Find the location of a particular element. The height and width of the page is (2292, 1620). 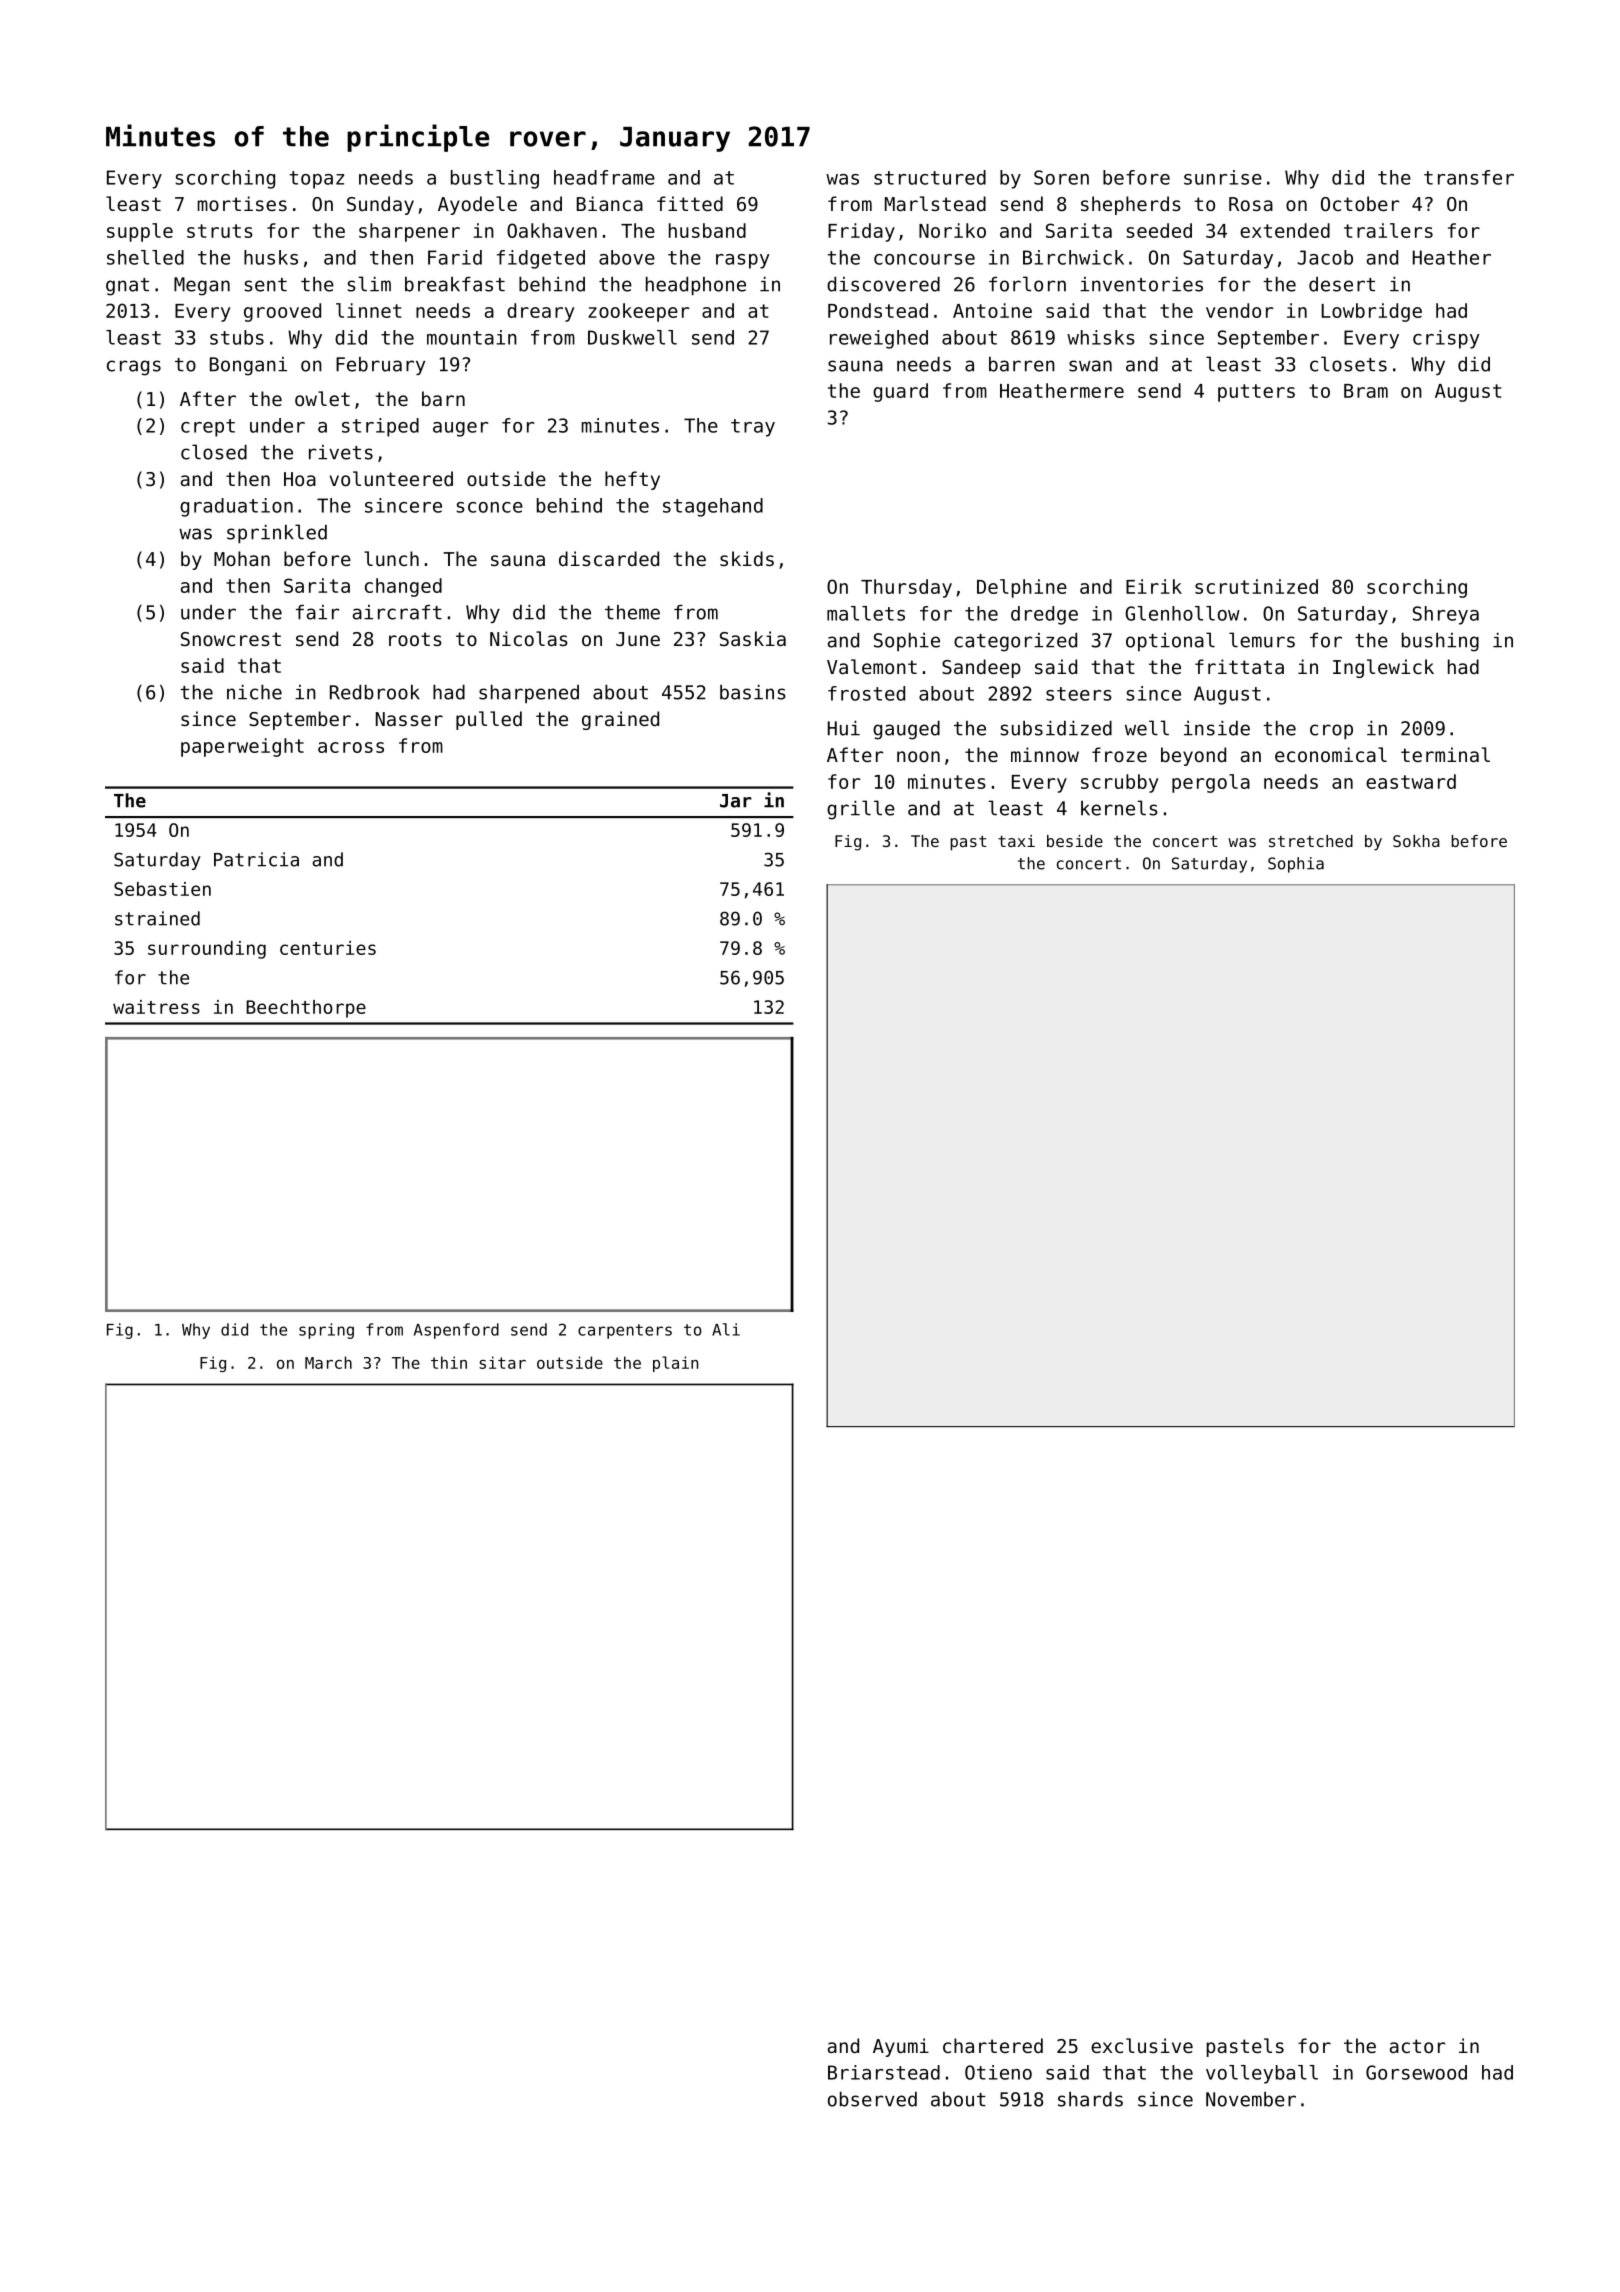

bustling is located at coordinates (495, 179).
